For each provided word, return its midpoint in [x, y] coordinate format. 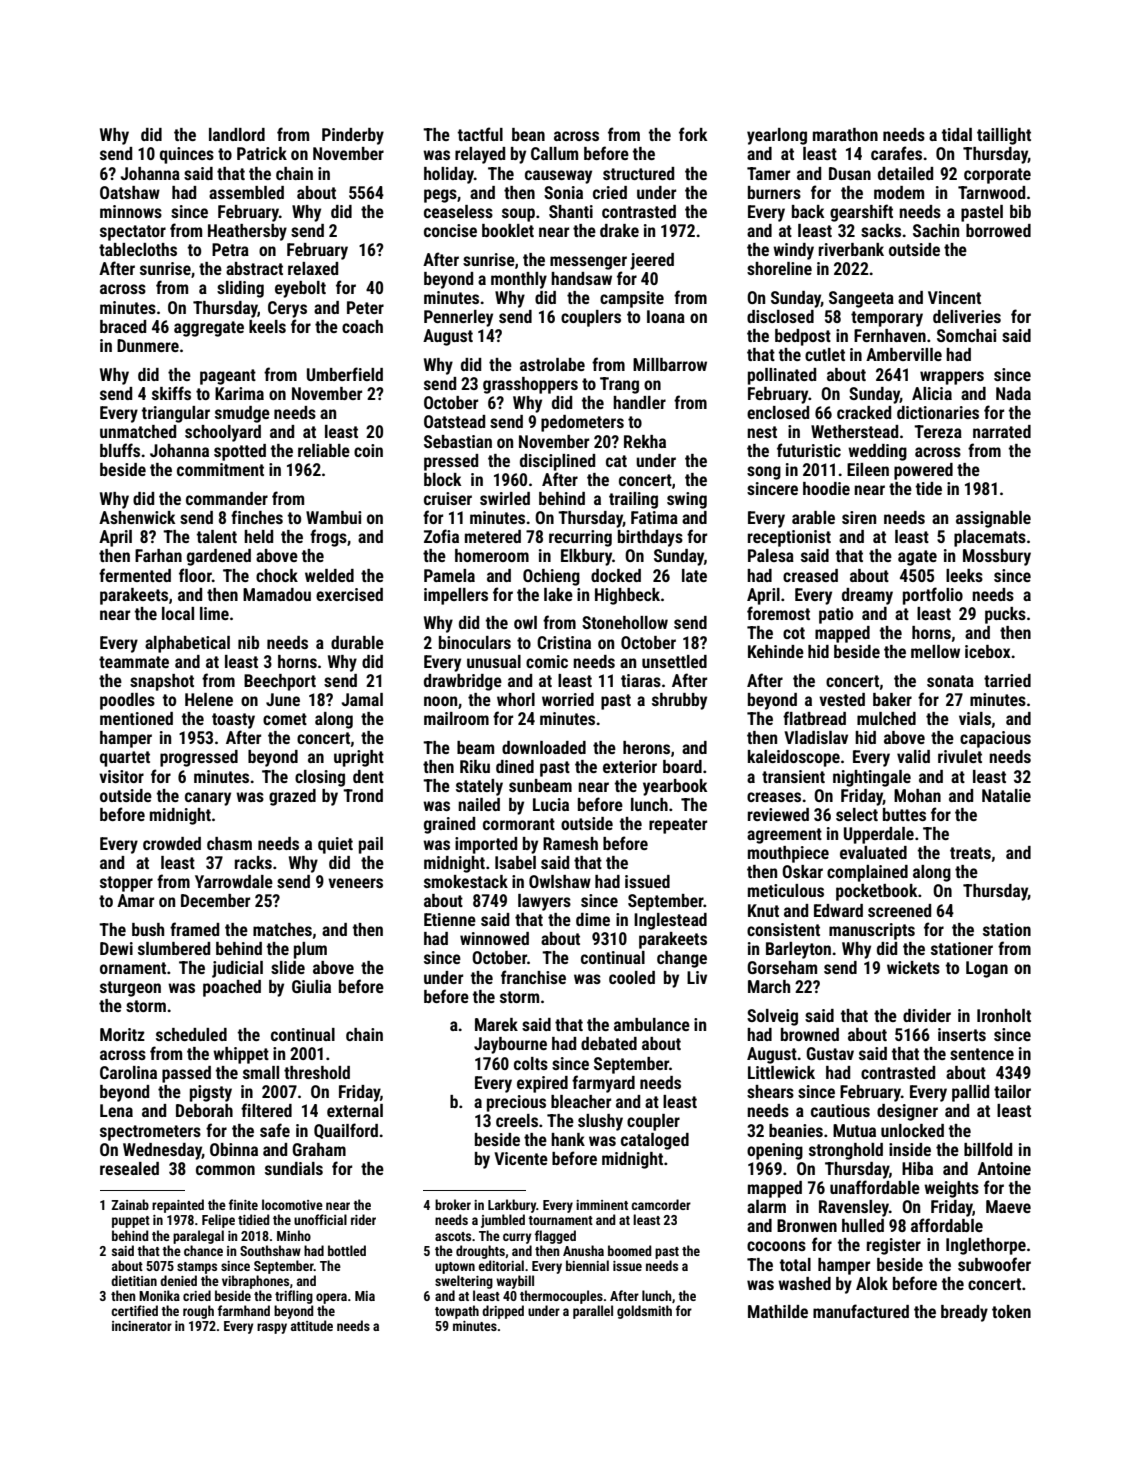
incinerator [142, 1326]
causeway [558, 177]
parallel [593, 1312]
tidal [957, 134]
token [1011, 1311]
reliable [324, 450]
